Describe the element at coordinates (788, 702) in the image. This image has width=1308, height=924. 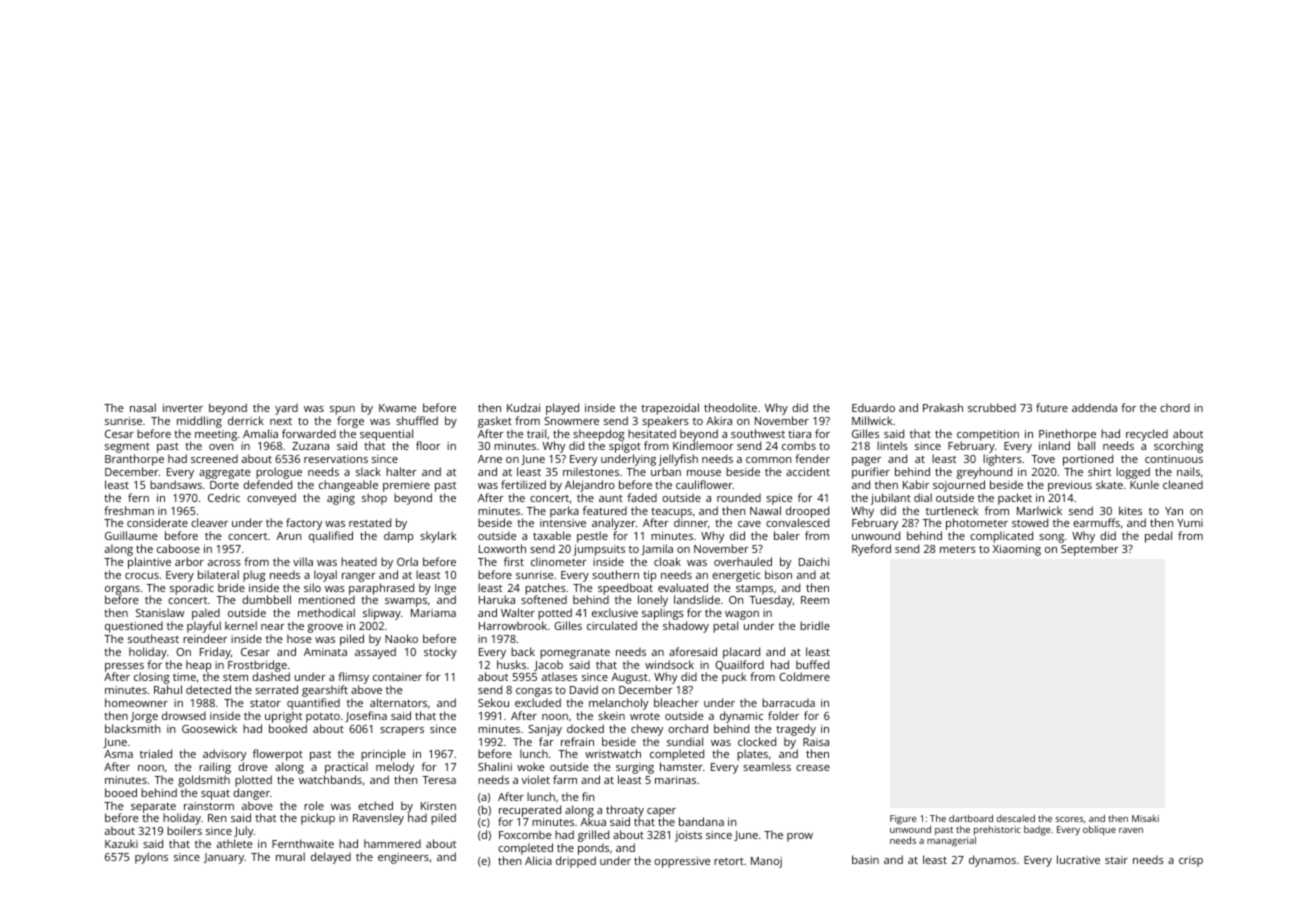
I see `barracuda` at that location.
